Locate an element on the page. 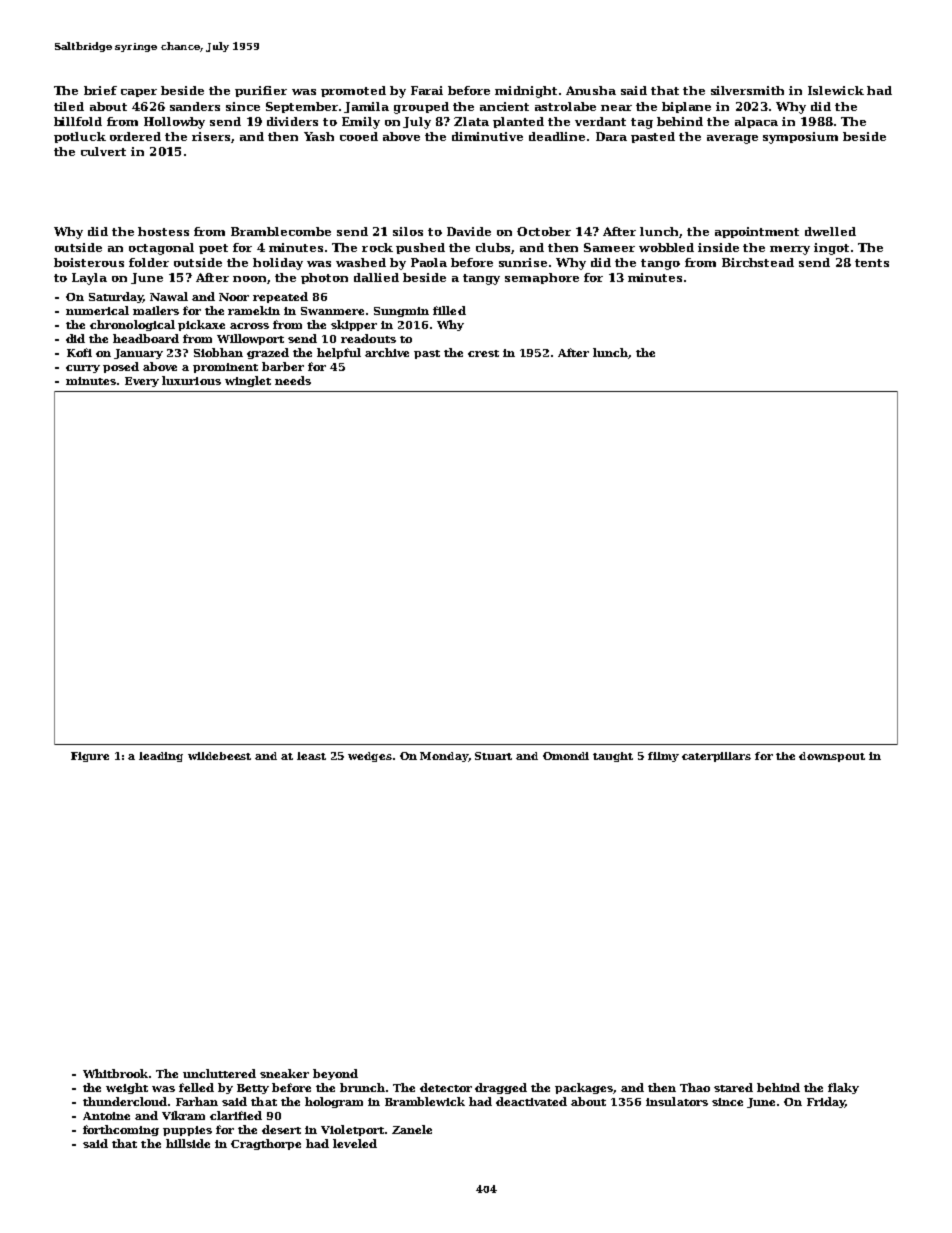  beyond is located at coordinates (335, 1074).
